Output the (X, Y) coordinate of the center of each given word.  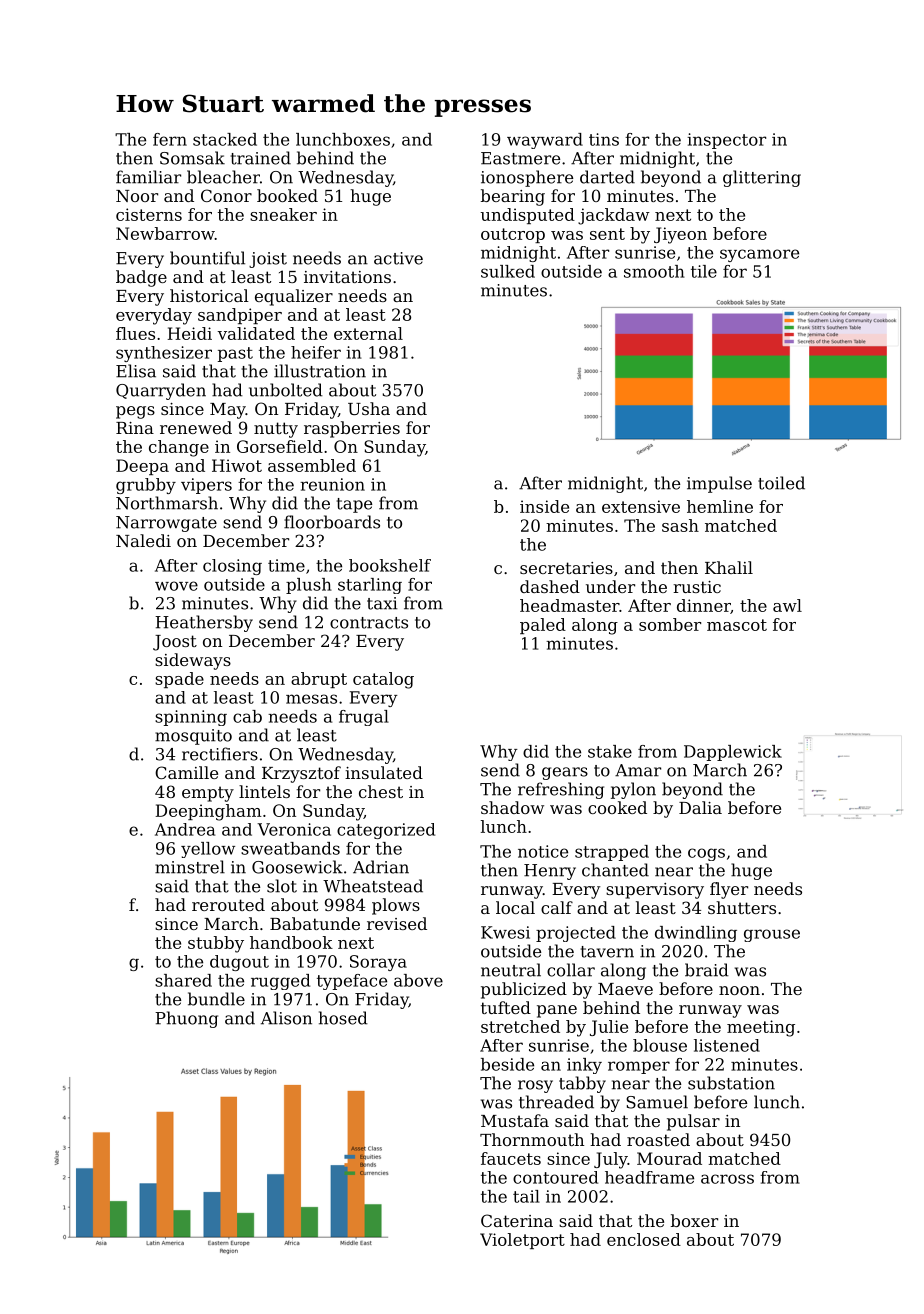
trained (261, 158)
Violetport (522, 1241)
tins (604, 139)
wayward (545, 141)
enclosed (644, 1239)
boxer (694, 1220)
